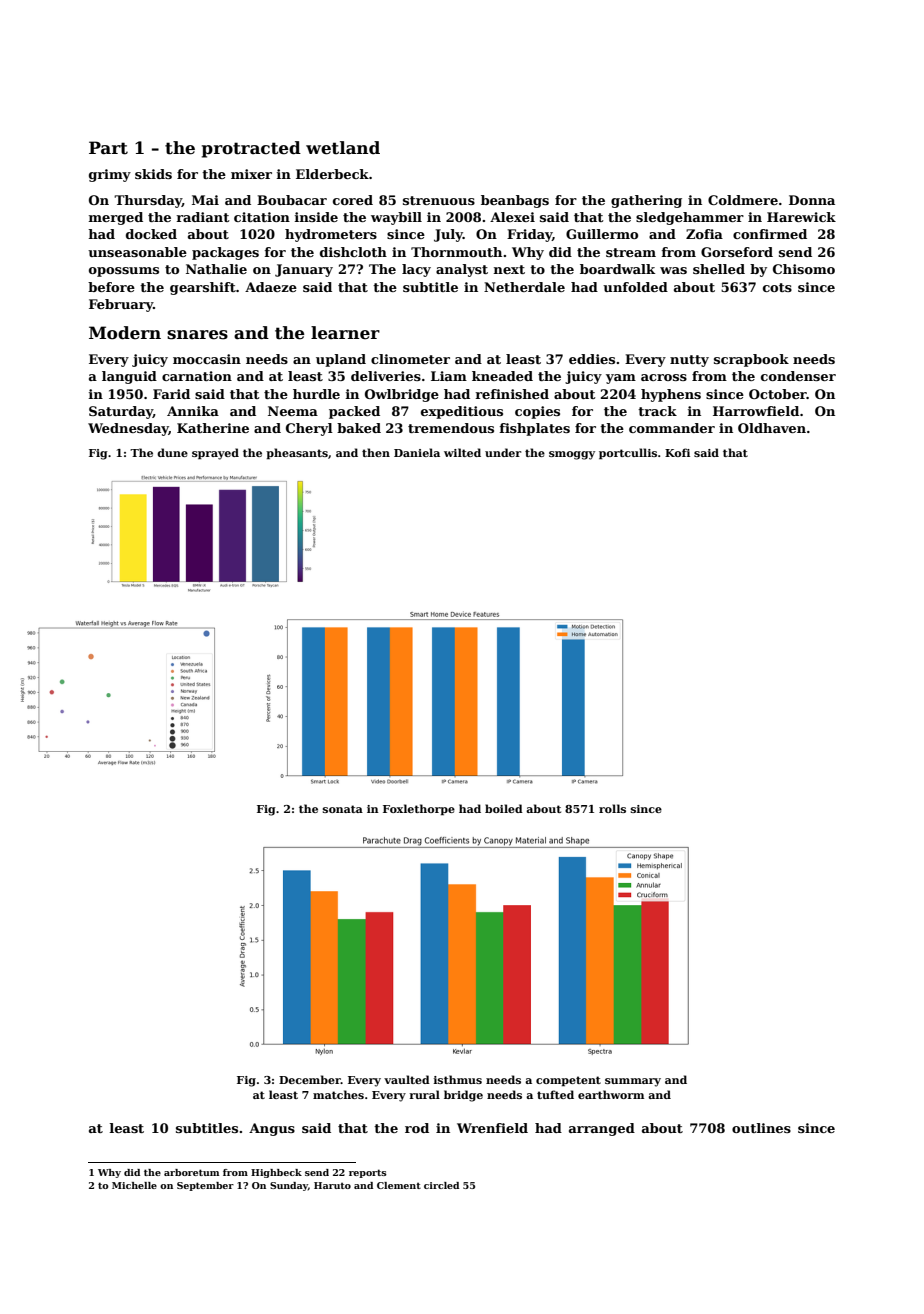 Image resolution: width=924 pixels, height=1314 pixels. What do you see at coordinates (343, 809) in the screenshot?
I see `sonata` at bounding box center [343, 809].
